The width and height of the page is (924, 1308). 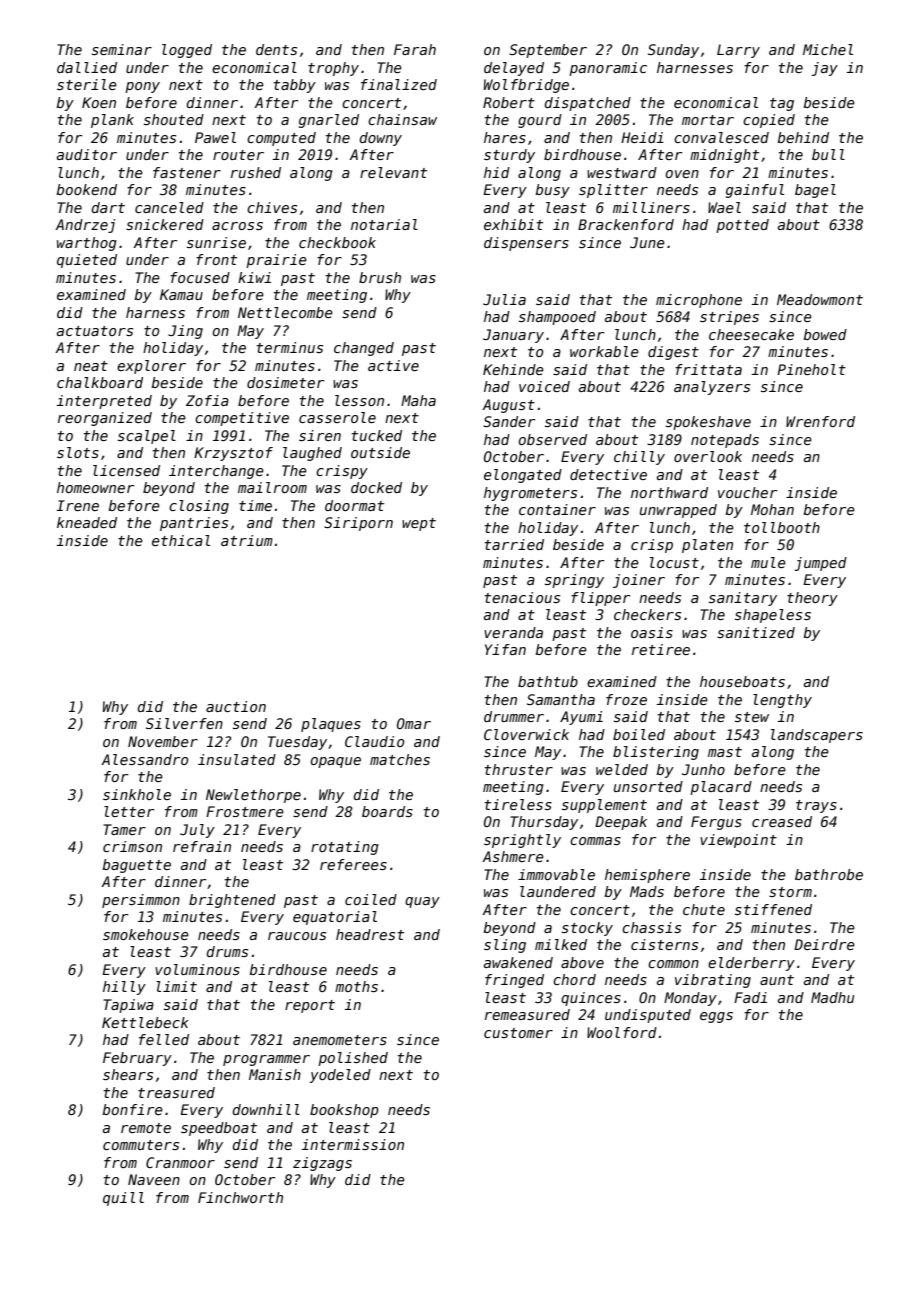 I want to click on casserole, so click(x=337, y=417).
